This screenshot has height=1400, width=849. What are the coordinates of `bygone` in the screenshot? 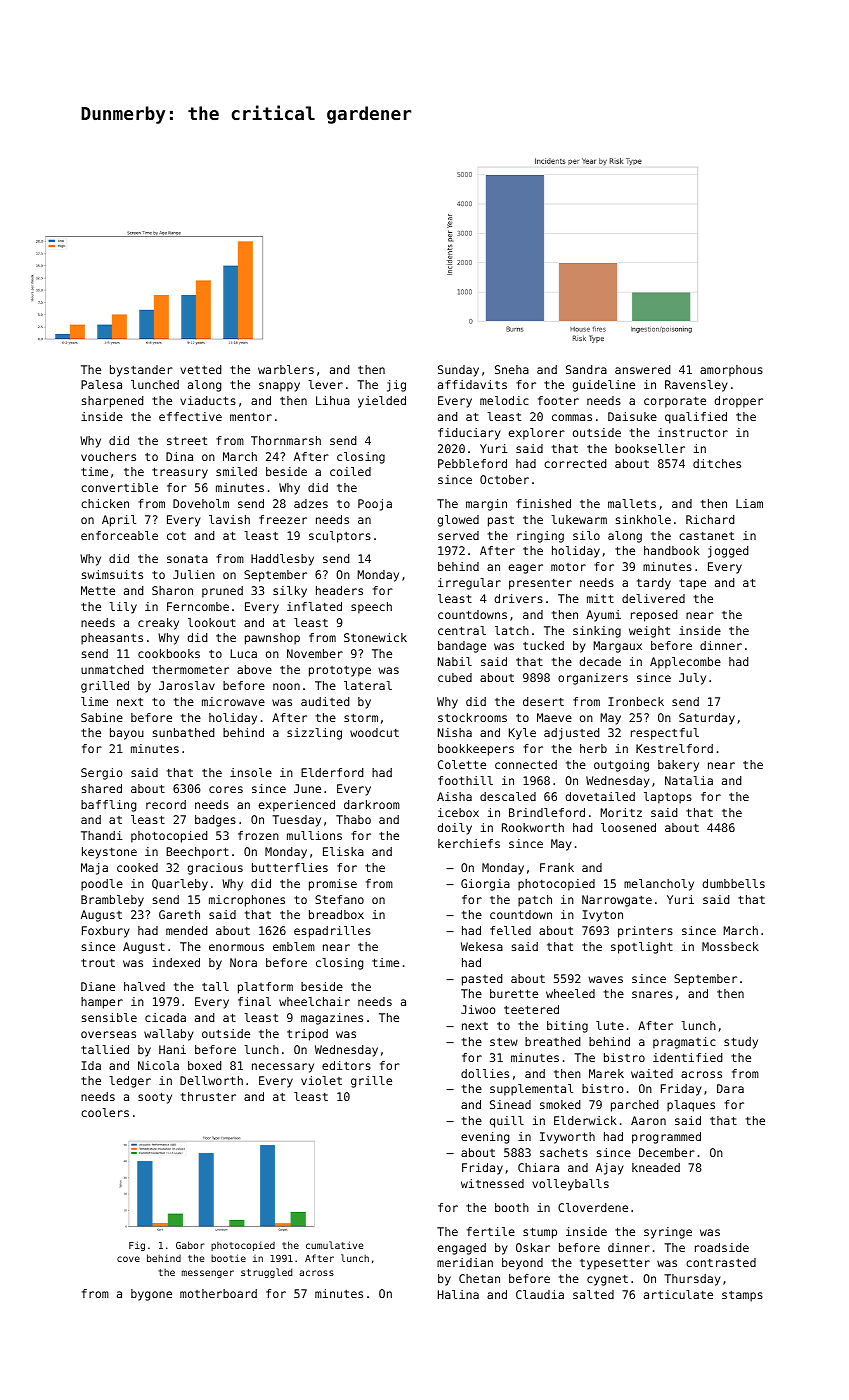 It's located at (151, 1295).
